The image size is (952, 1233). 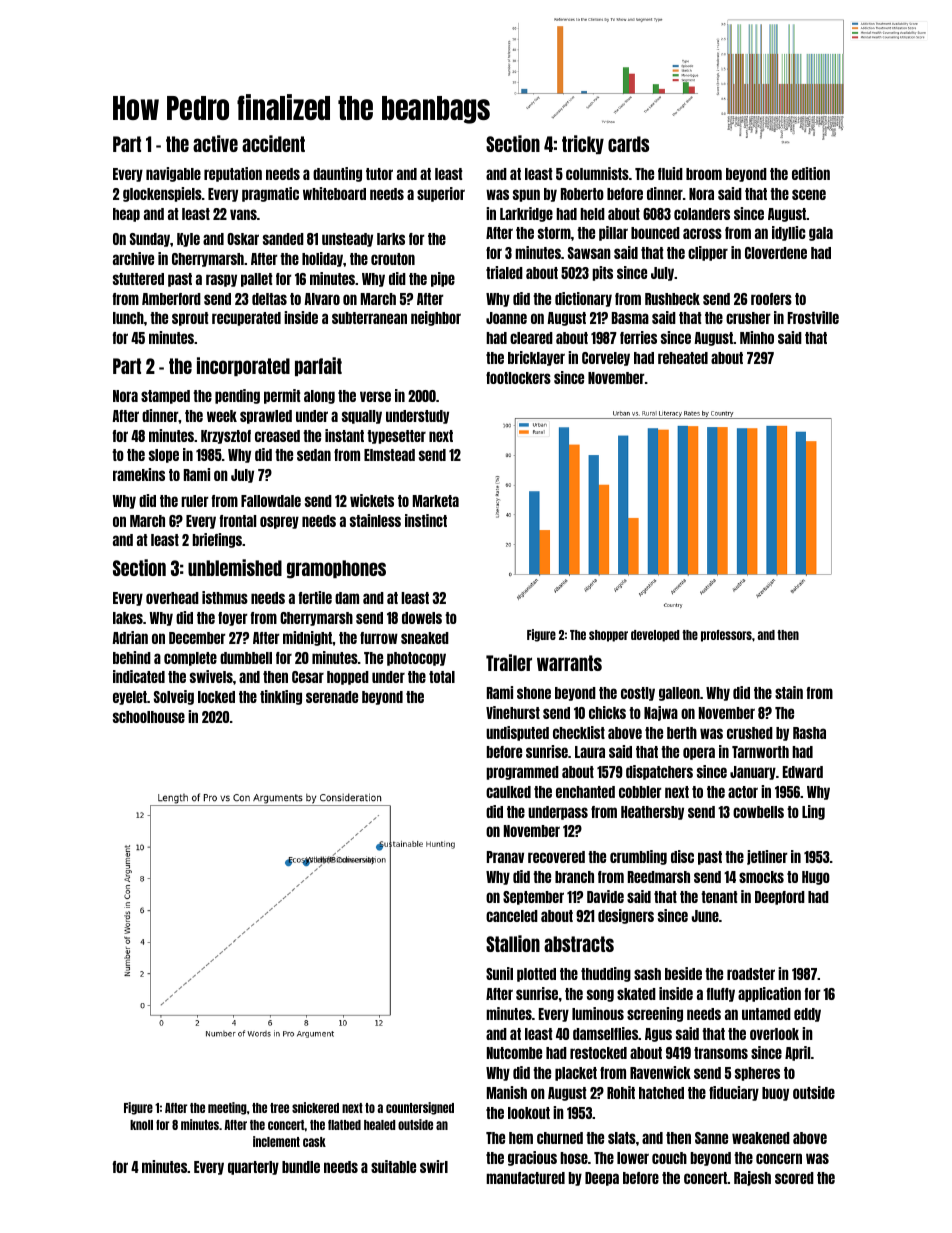 I want to click on edition, so click(x=811, y=173).
